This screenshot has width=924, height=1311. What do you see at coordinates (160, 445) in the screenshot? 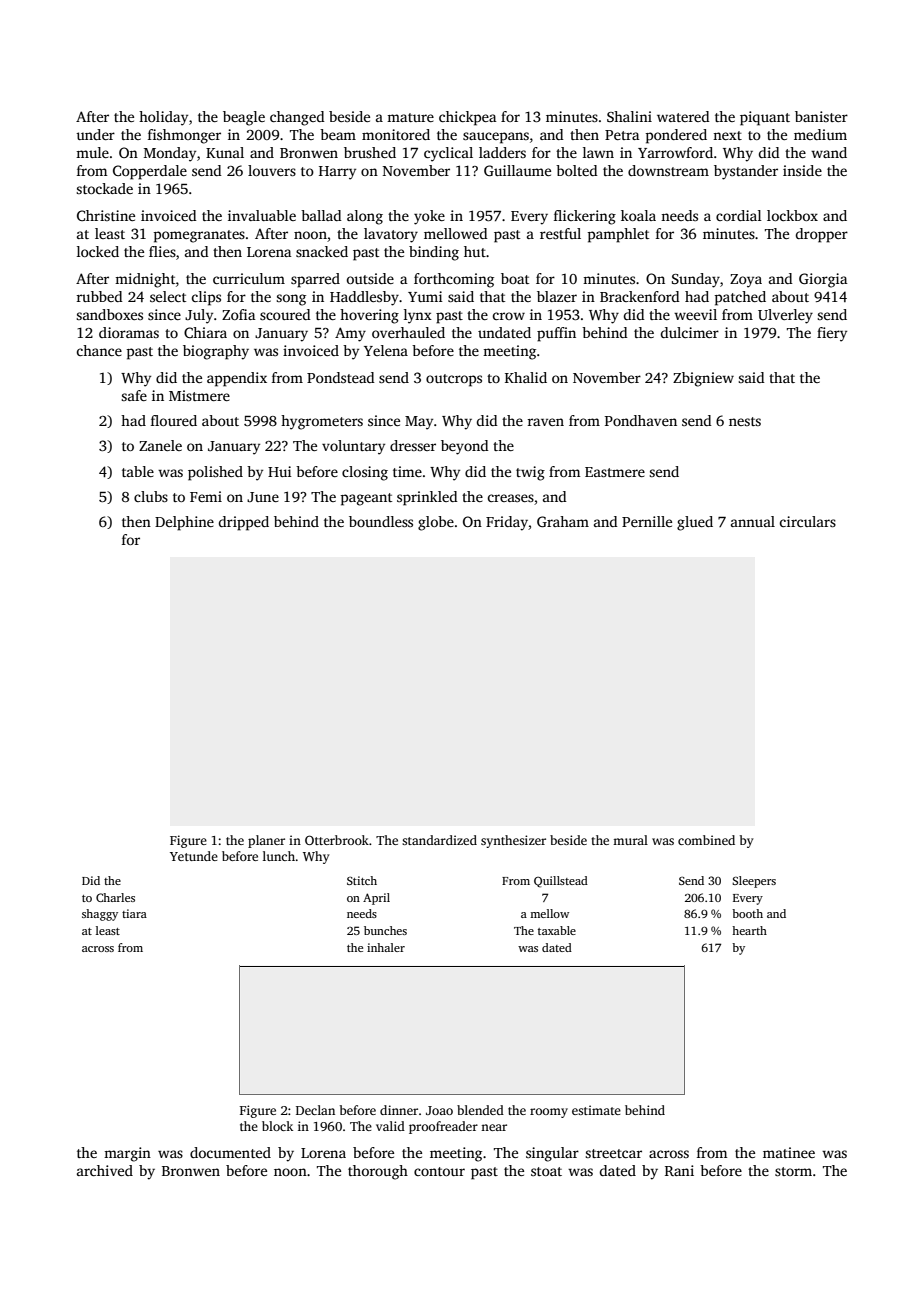
I see `Zanele` at bounding box center [160, 445].
